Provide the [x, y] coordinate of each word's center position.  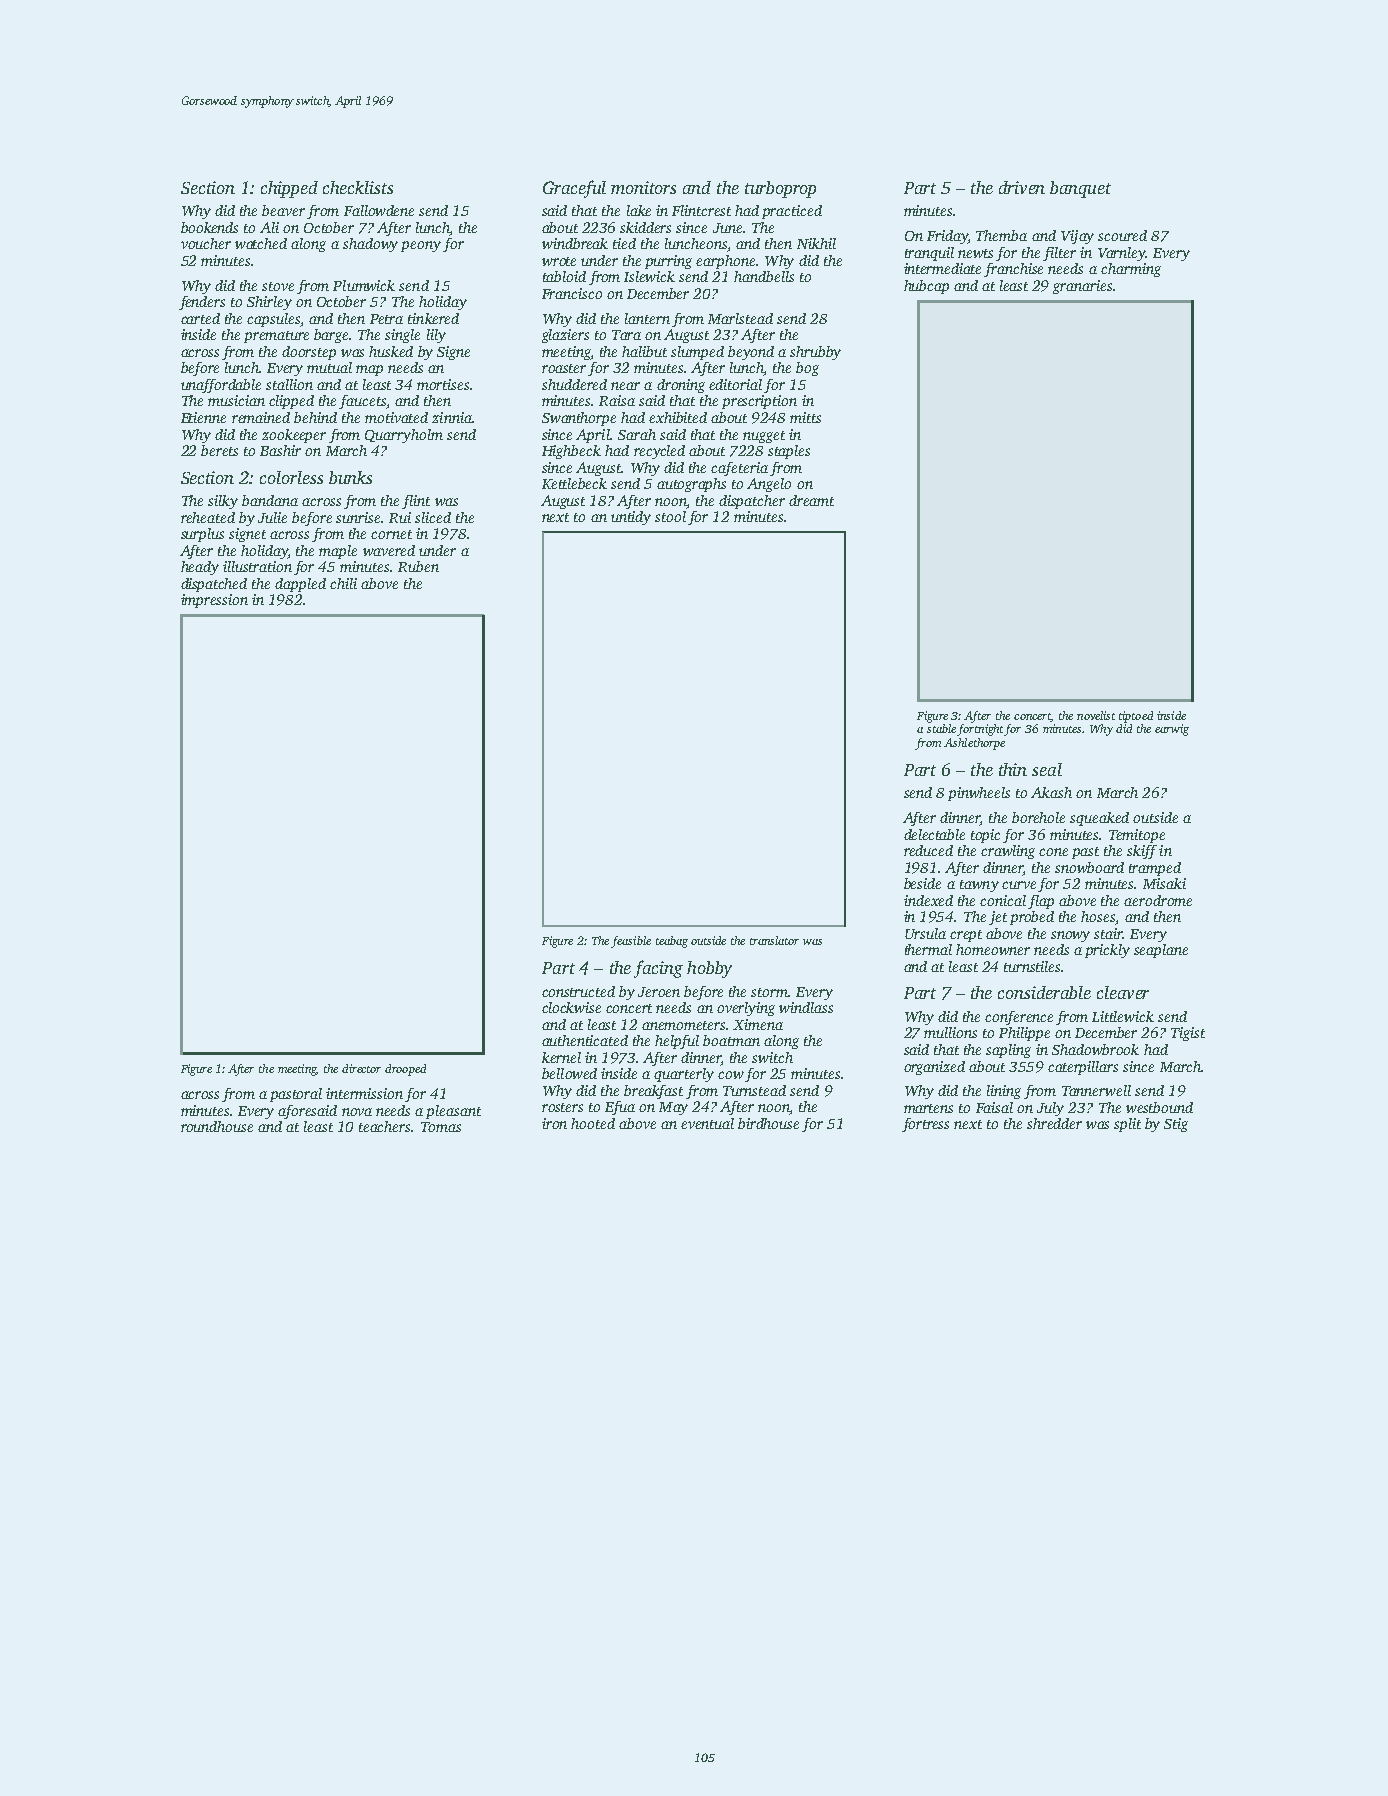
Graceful [574, 189]
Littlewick [1123, 1016]
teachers [384, 1126]
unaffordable [221, 386]
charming [1131, 270]
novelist [1096, 715]
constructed [578, 991]
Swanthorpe [579, 419]
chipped [289, 189]
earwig [1172, 730]
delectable [934, 834]
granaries [1082, 287]
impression [214, 601]
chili [343, 583]
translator [774, 940]
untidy [631, 518]
